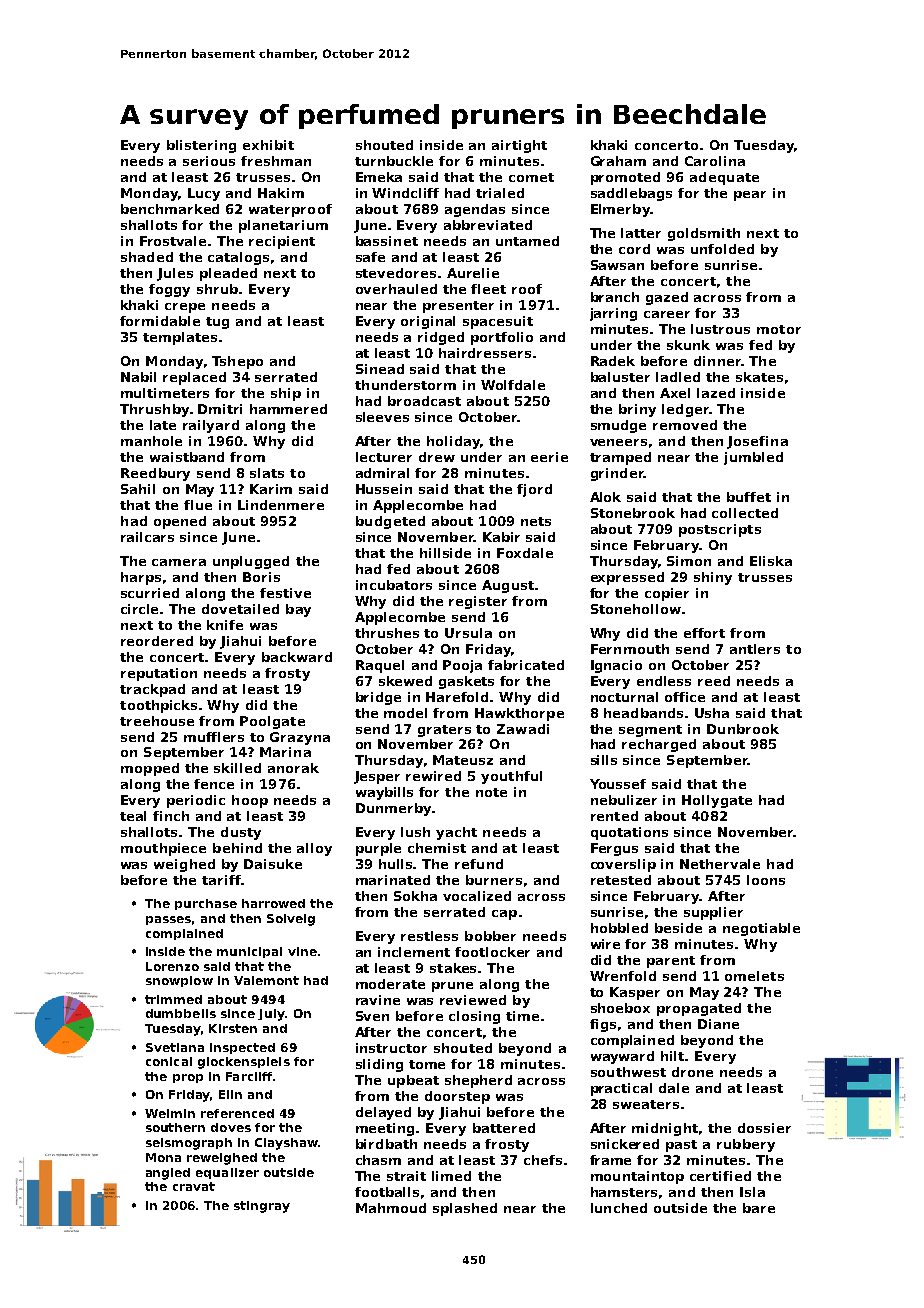 The height and width of the document is (1308, 924). I want to click on bay, so click(298, 610).
